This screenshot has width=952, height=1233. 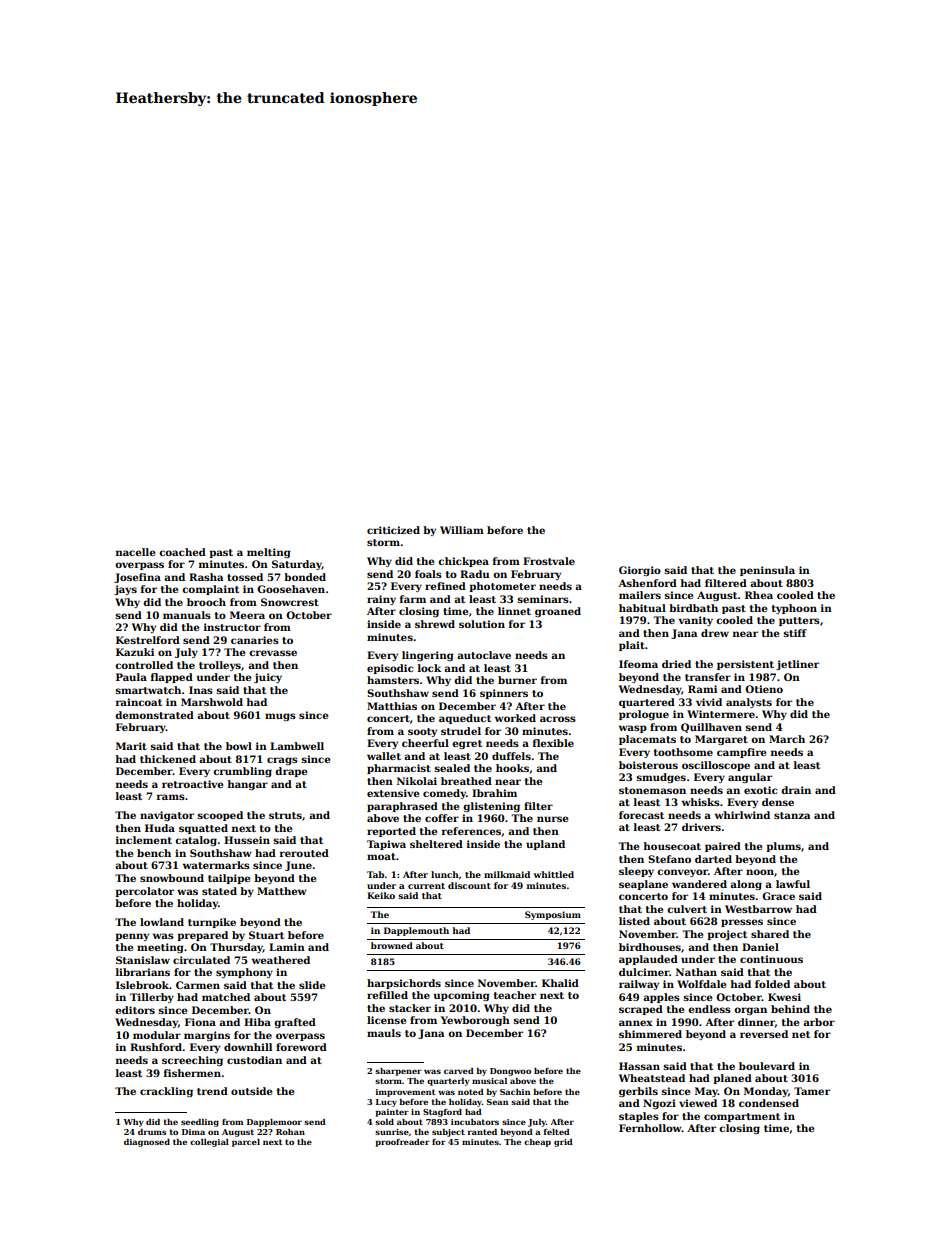 What do you see at coordinates (147, 1143) in the screenshot?
I see `diagnosed` at bounding box center [147, 1143].
